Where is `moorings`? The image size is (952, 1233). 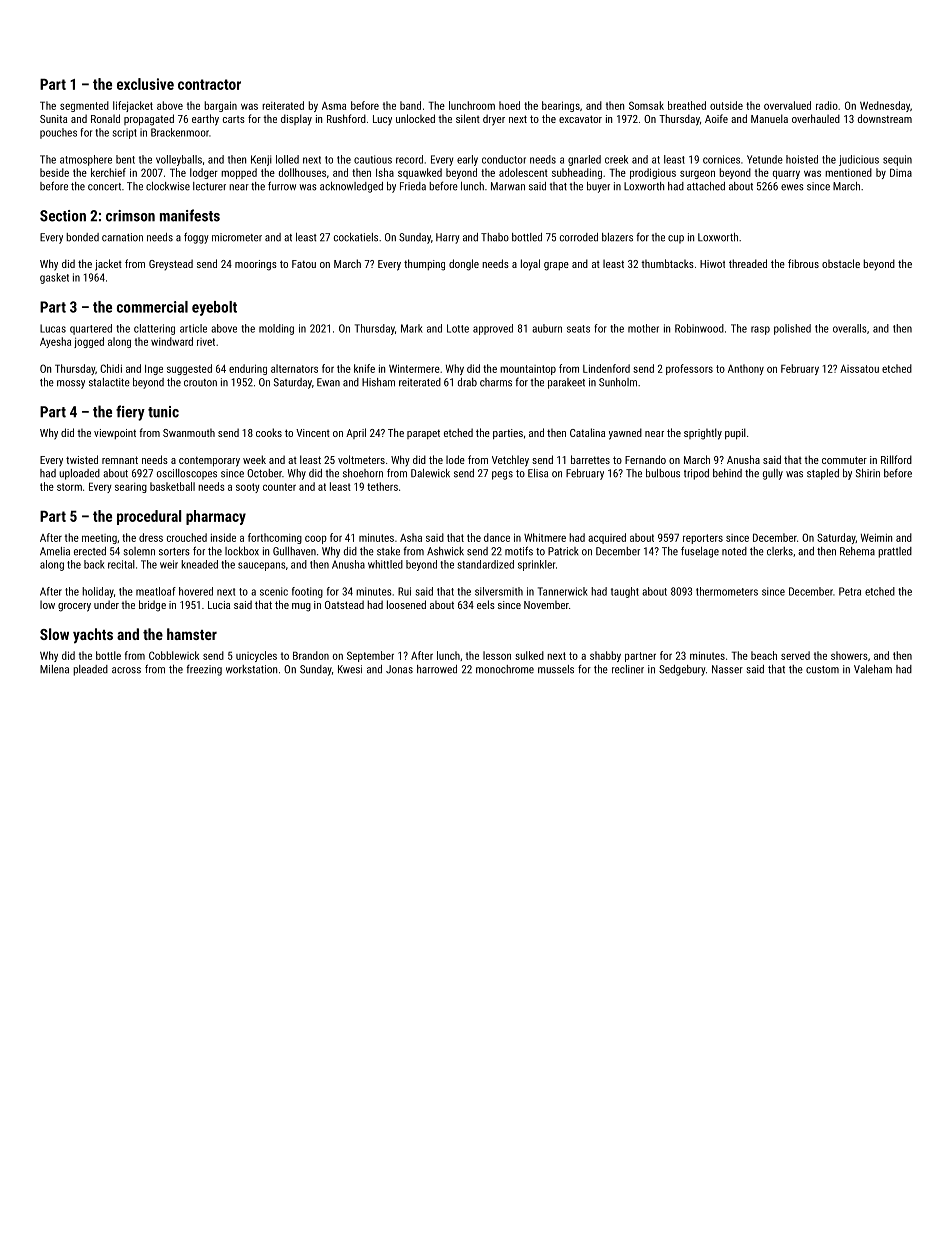 moorings is located at coordinates (256, 265).
